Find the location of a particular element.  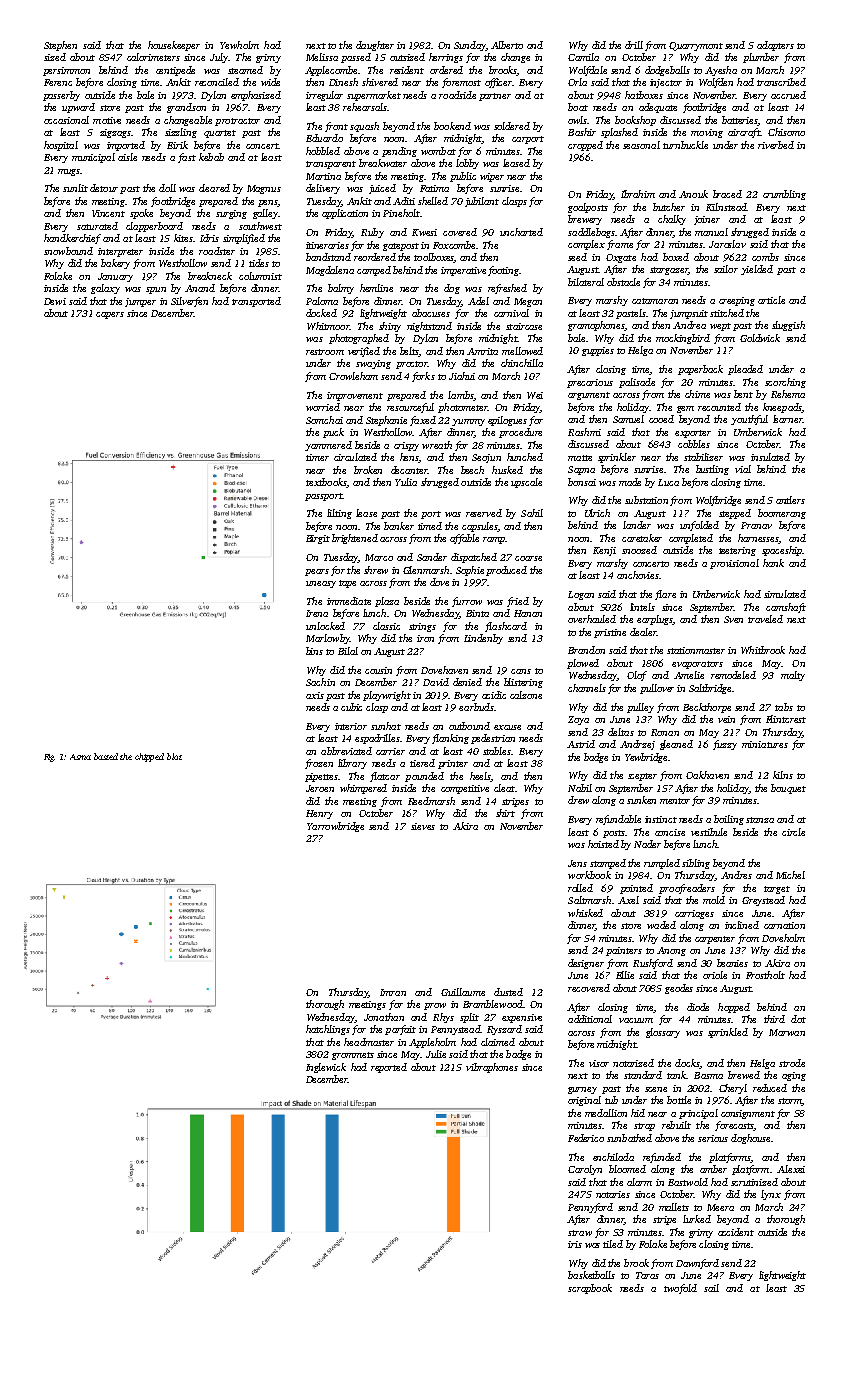

capers is located at coordinates (110, 315).
